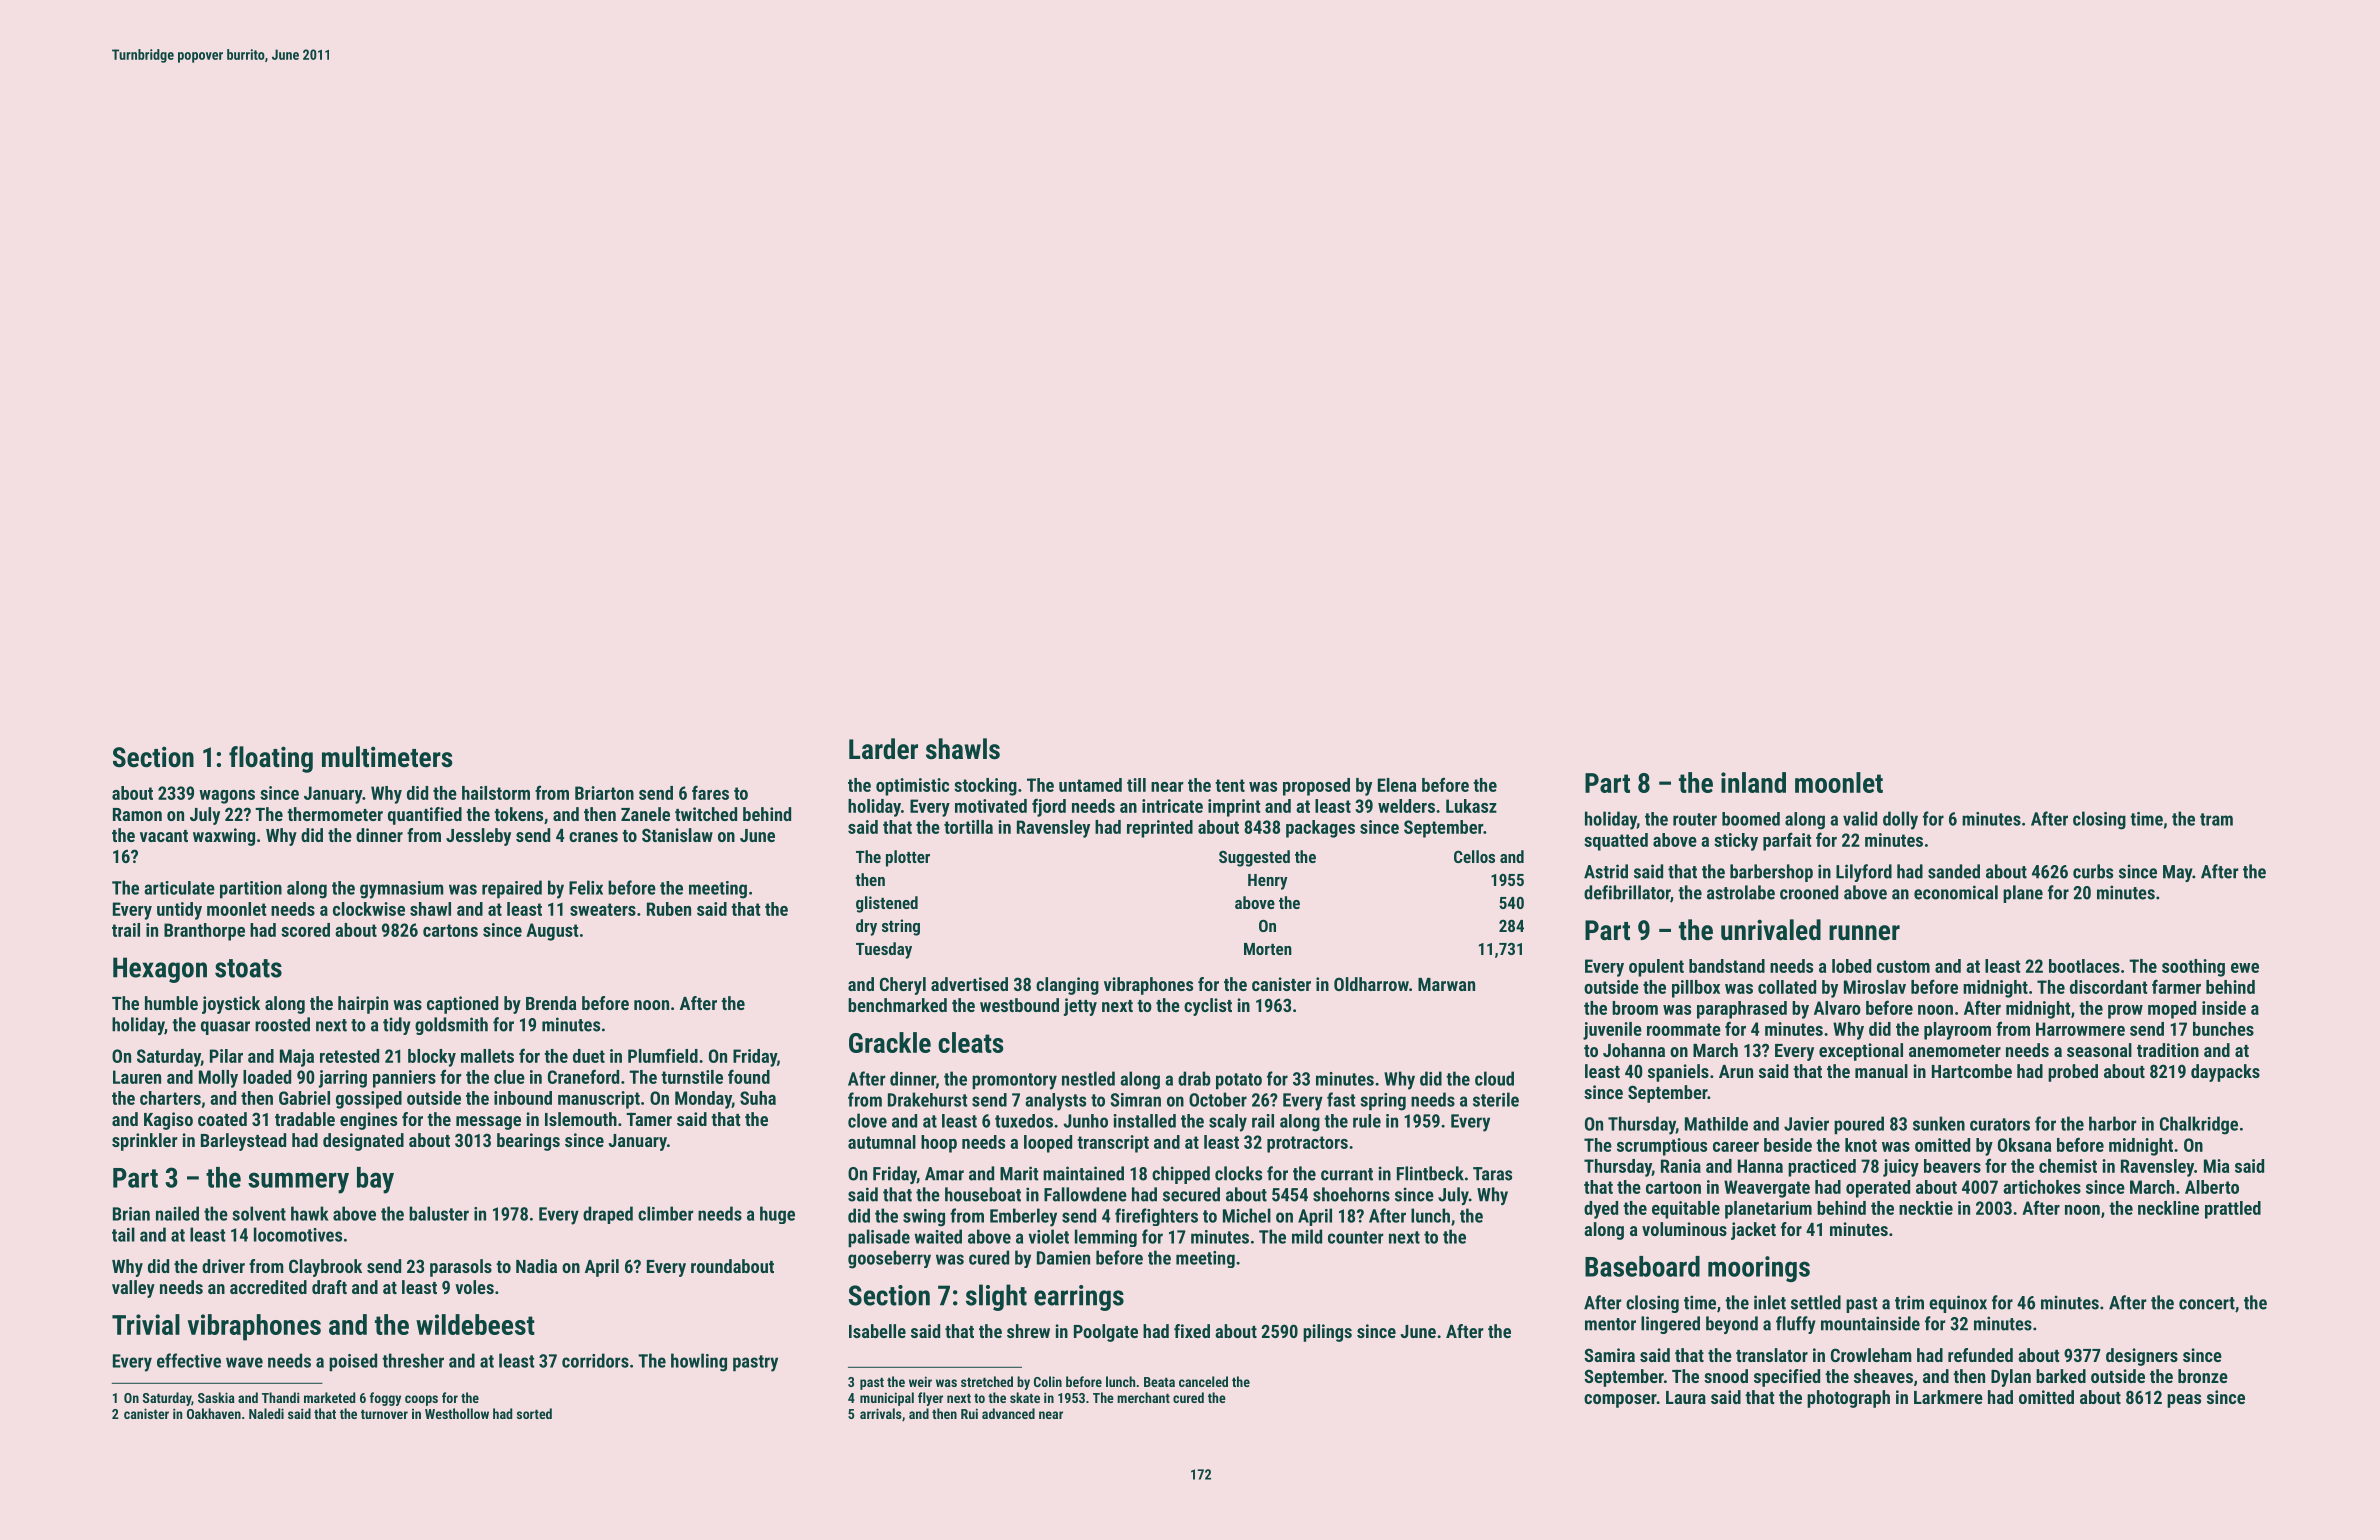  What do you see at coordinates (1642, 1266) in the screenshot?
I see `Baseboard` at bounding box center [1642, 1266].
